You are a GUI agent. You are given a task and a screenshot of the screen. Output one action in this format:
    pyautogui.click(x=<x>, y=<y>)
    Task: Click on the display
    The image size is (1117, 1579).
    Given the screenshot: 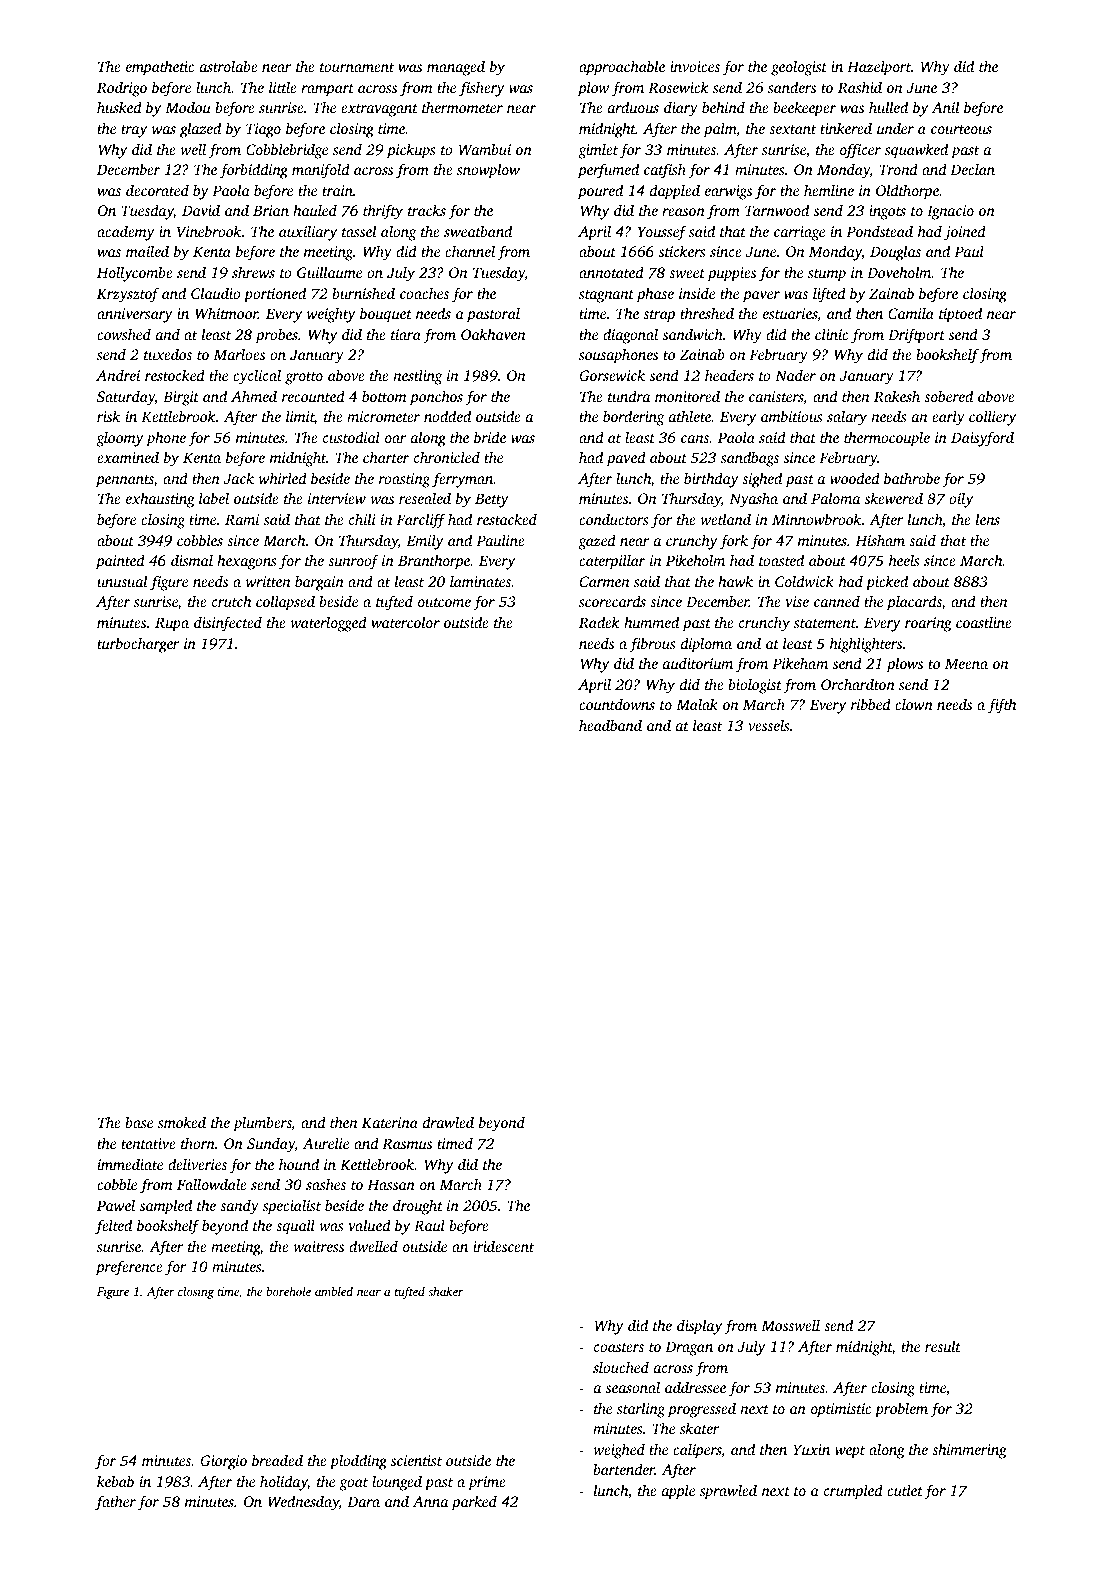 What is the action you would take?
    pyautogui.click(x=699, y=1327)
